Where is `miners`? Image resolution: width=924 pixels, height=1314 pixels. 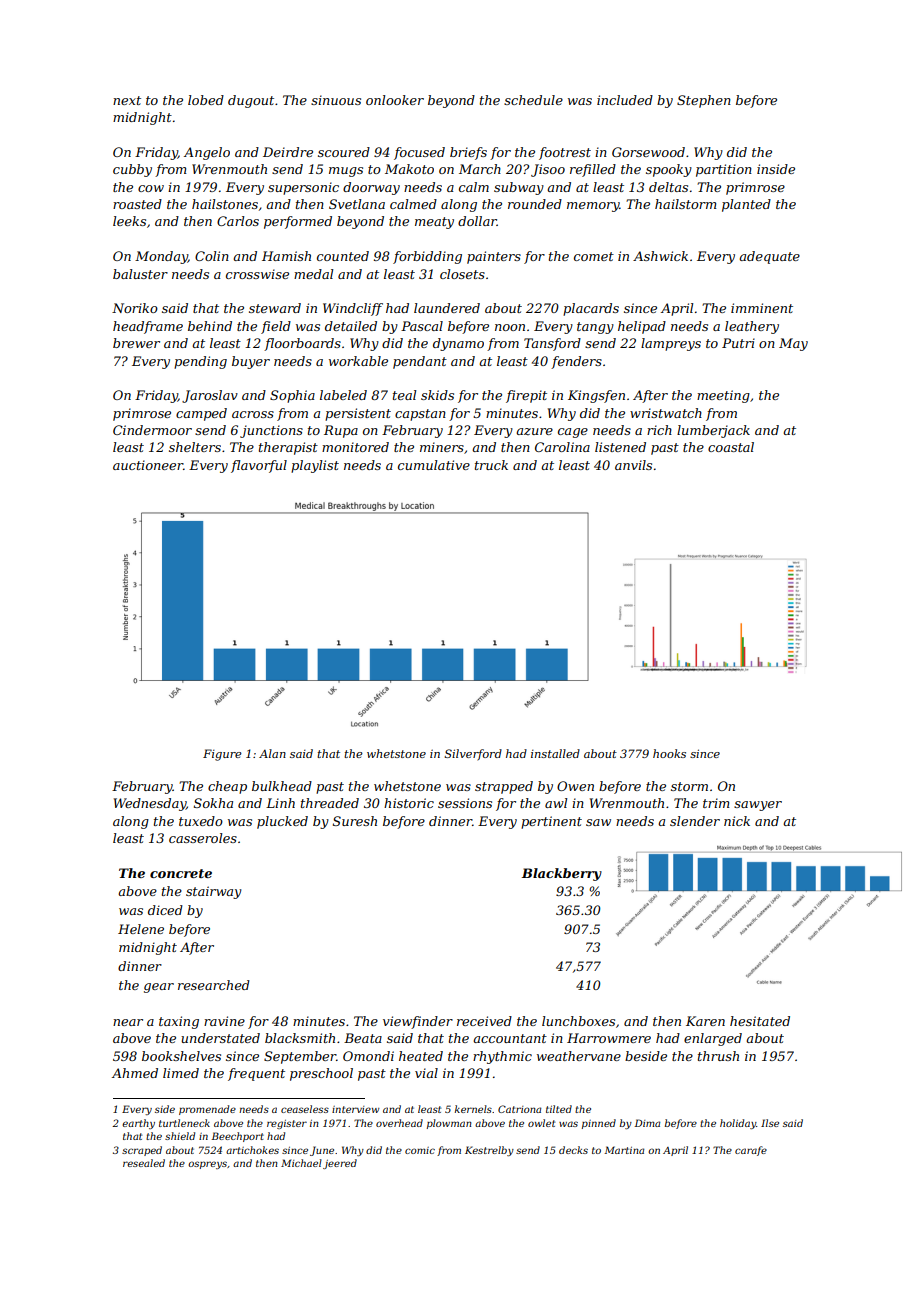
miners is located at coordinates (442, 447).
